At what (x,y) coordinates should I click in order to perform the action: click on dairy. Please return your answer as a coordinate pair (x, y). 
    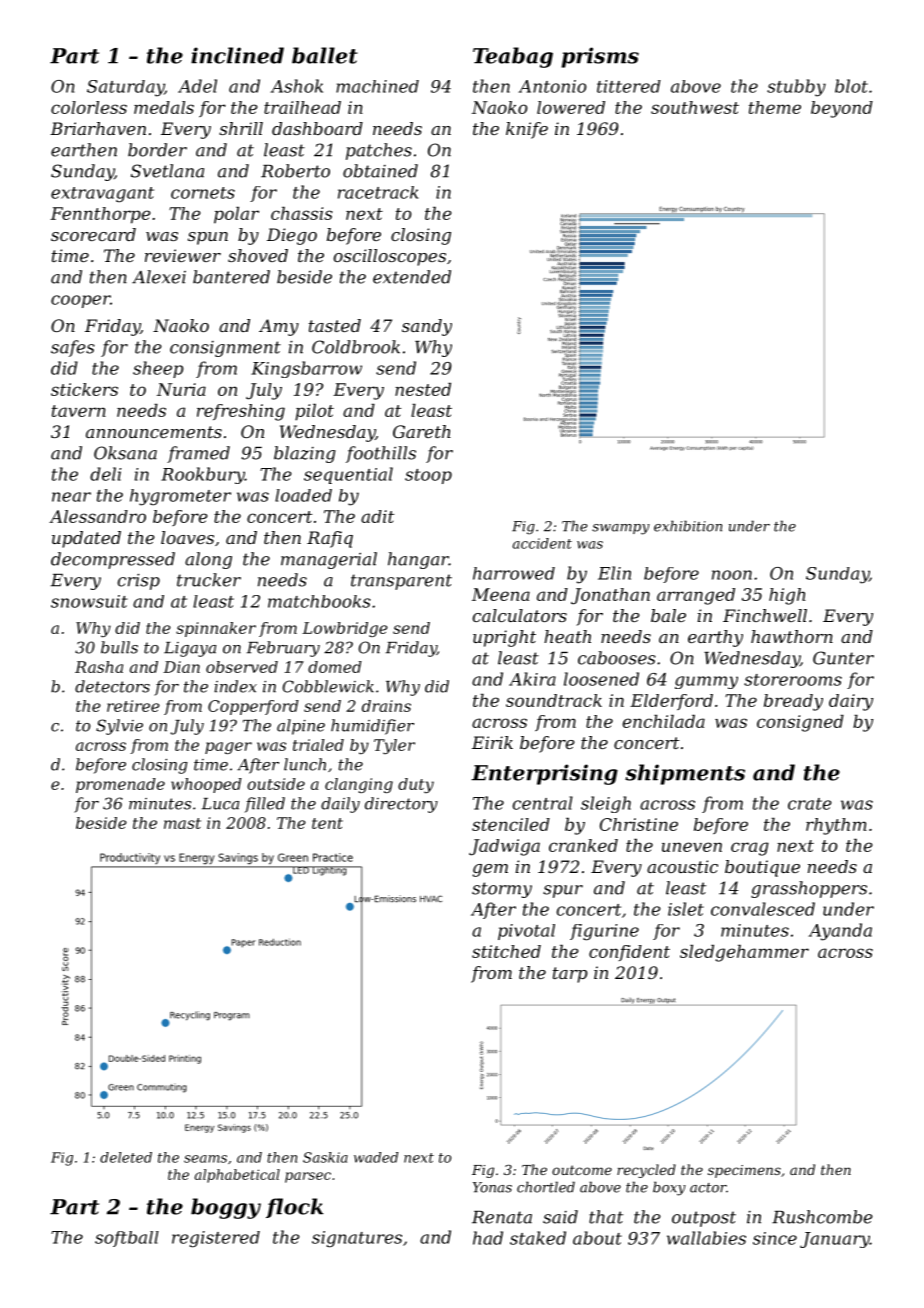
    Looking at the image, I should click on (851, 702).
